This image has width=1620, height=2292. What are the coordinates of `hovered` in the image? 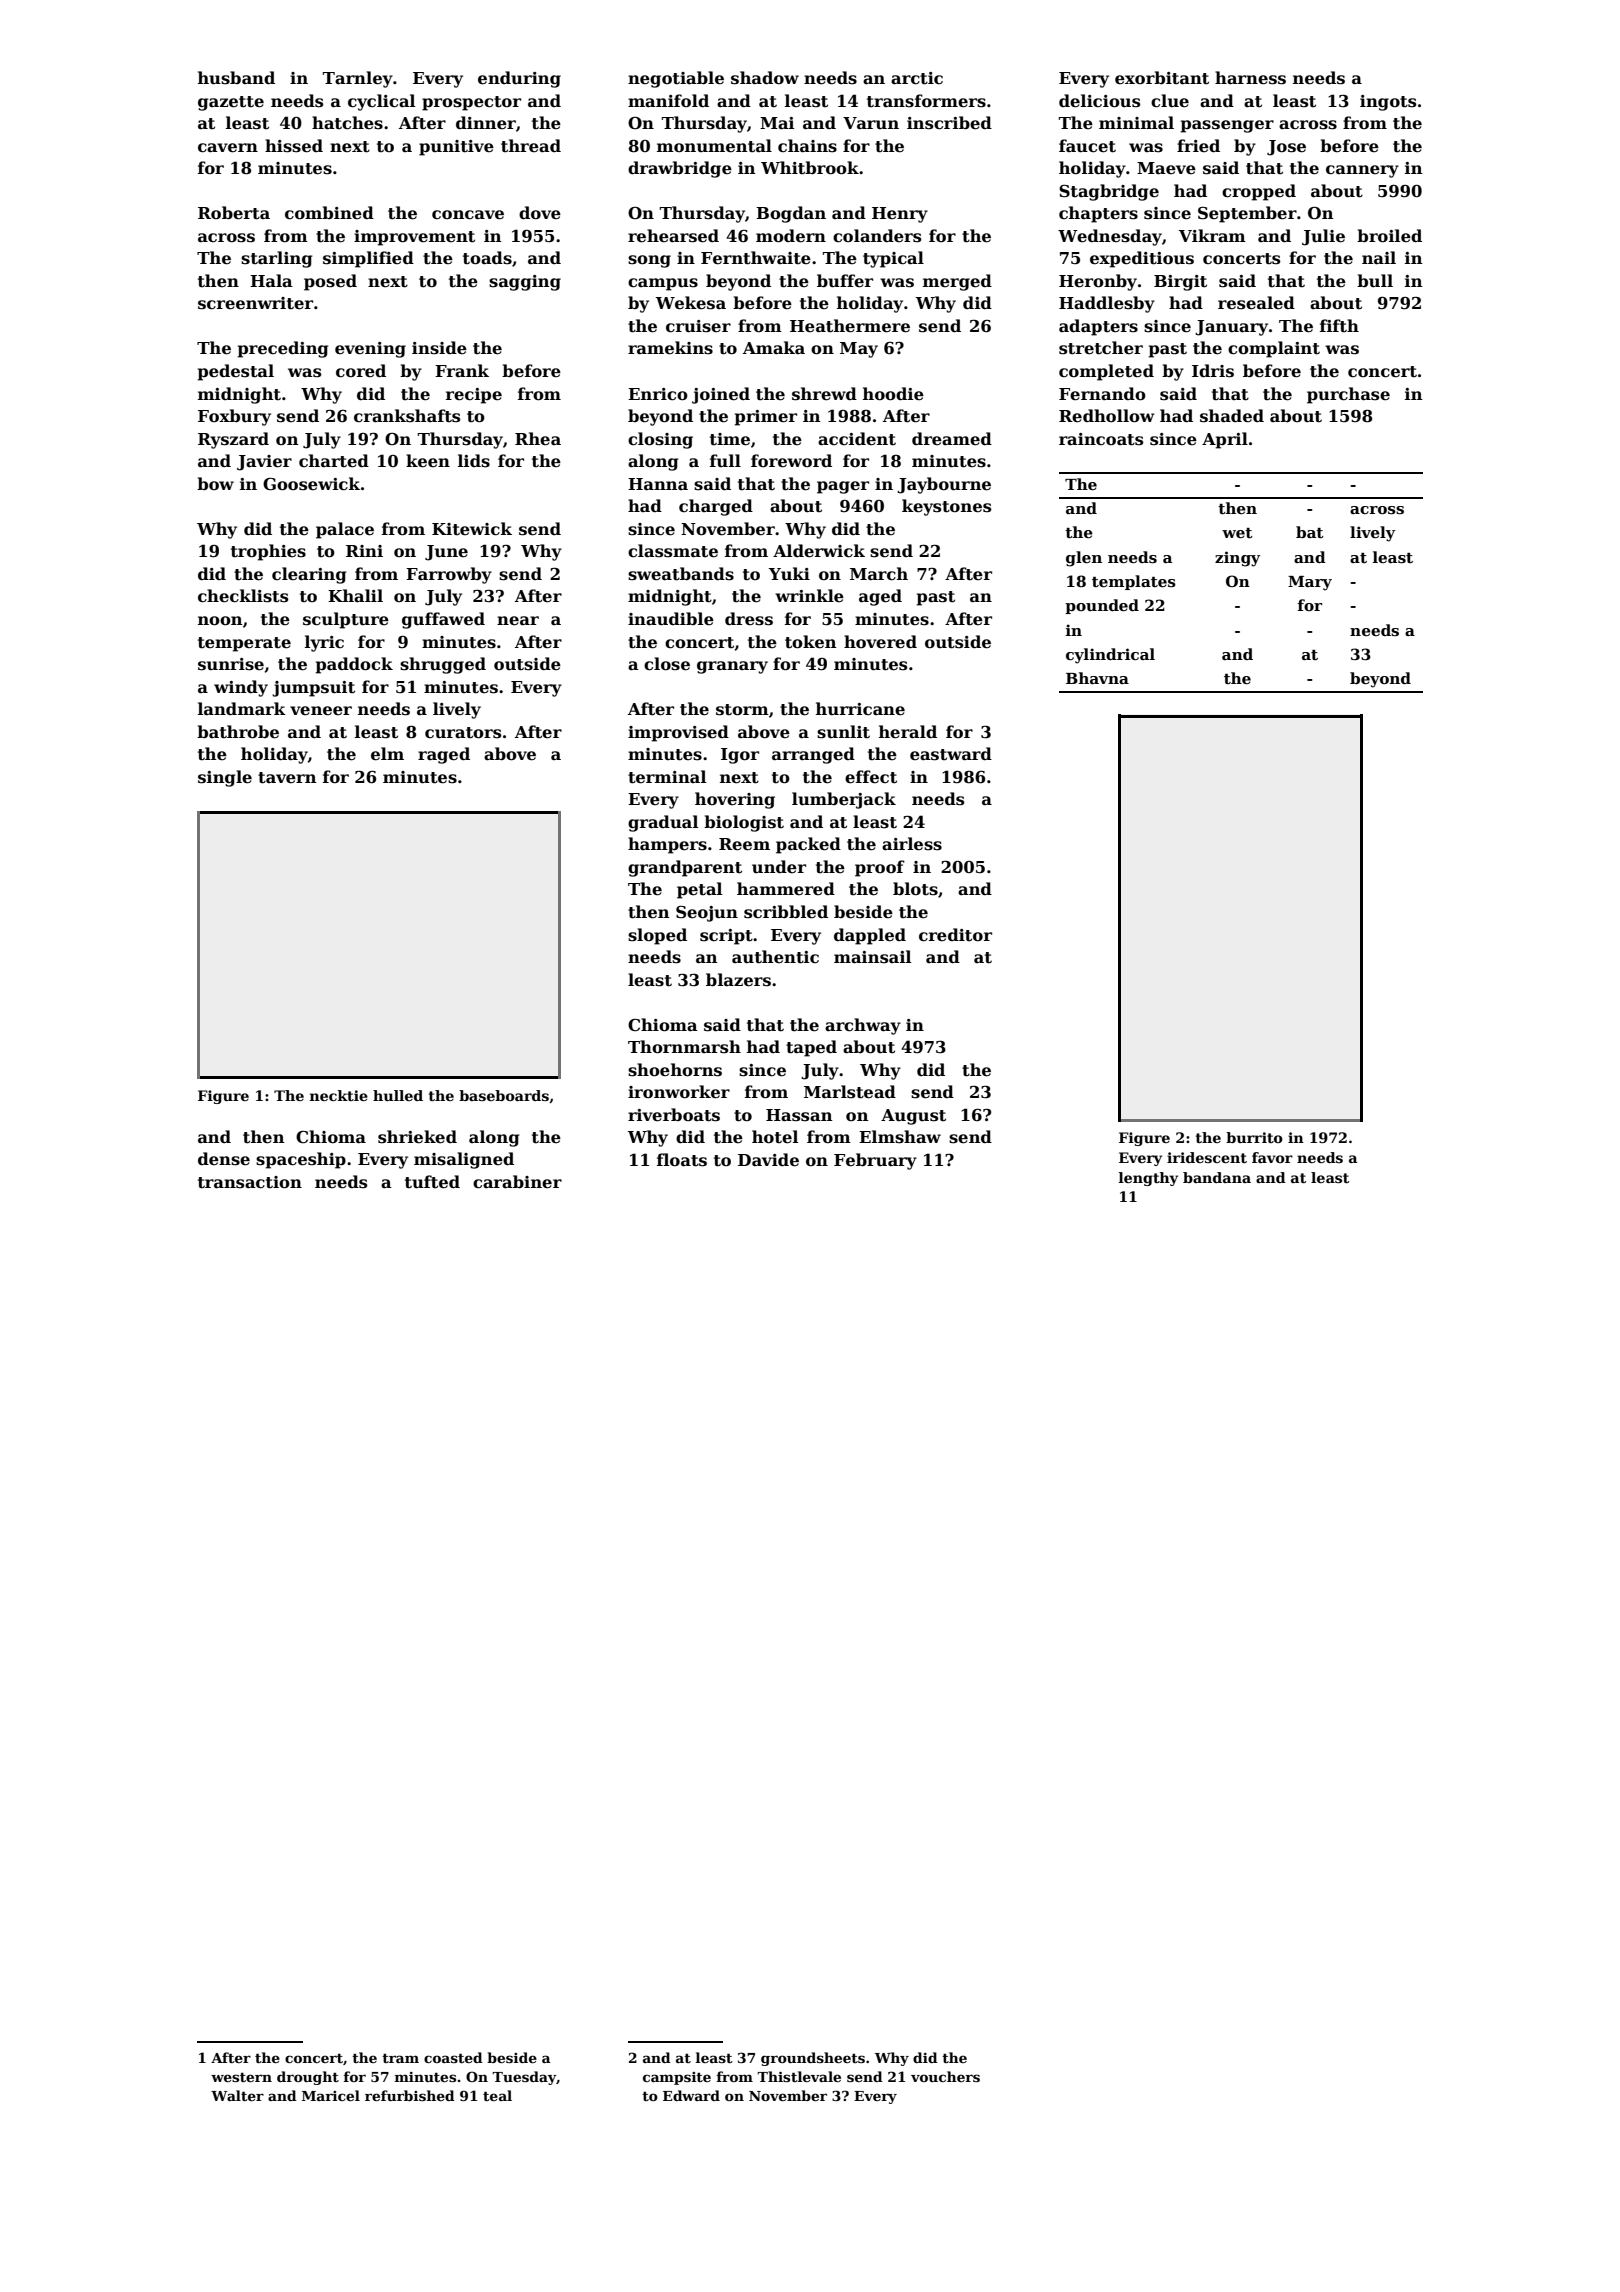 It's located at (880, 642).
